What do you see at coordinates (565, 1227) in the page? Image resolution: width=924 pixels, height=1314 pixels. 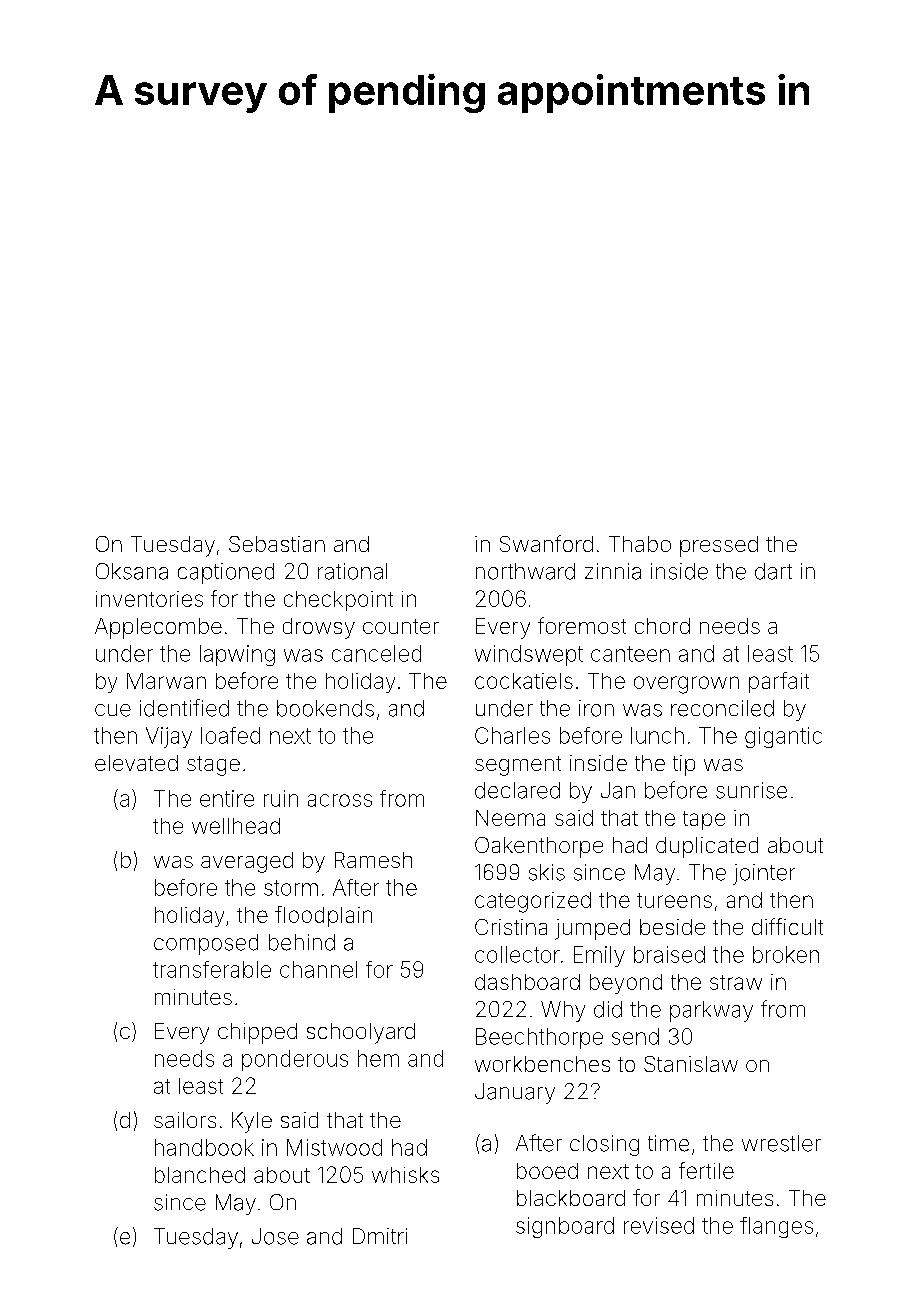 I see `signboard` at bounding box center [565, 1227].
